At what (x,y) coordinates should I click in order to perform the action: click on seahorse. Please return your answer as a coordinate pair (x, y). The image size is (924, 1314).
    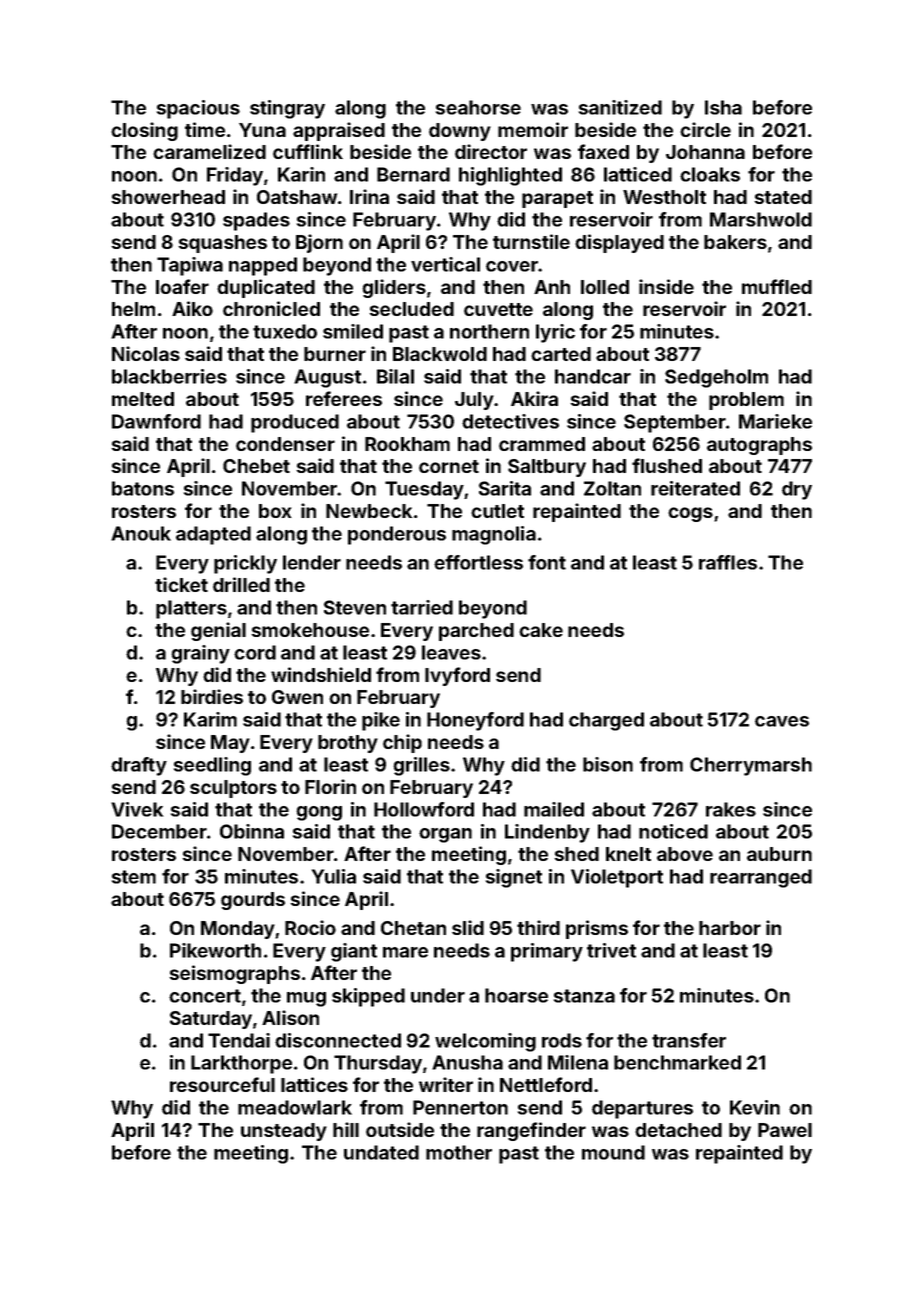
    Looking at the image, I should click on (478, 107).
